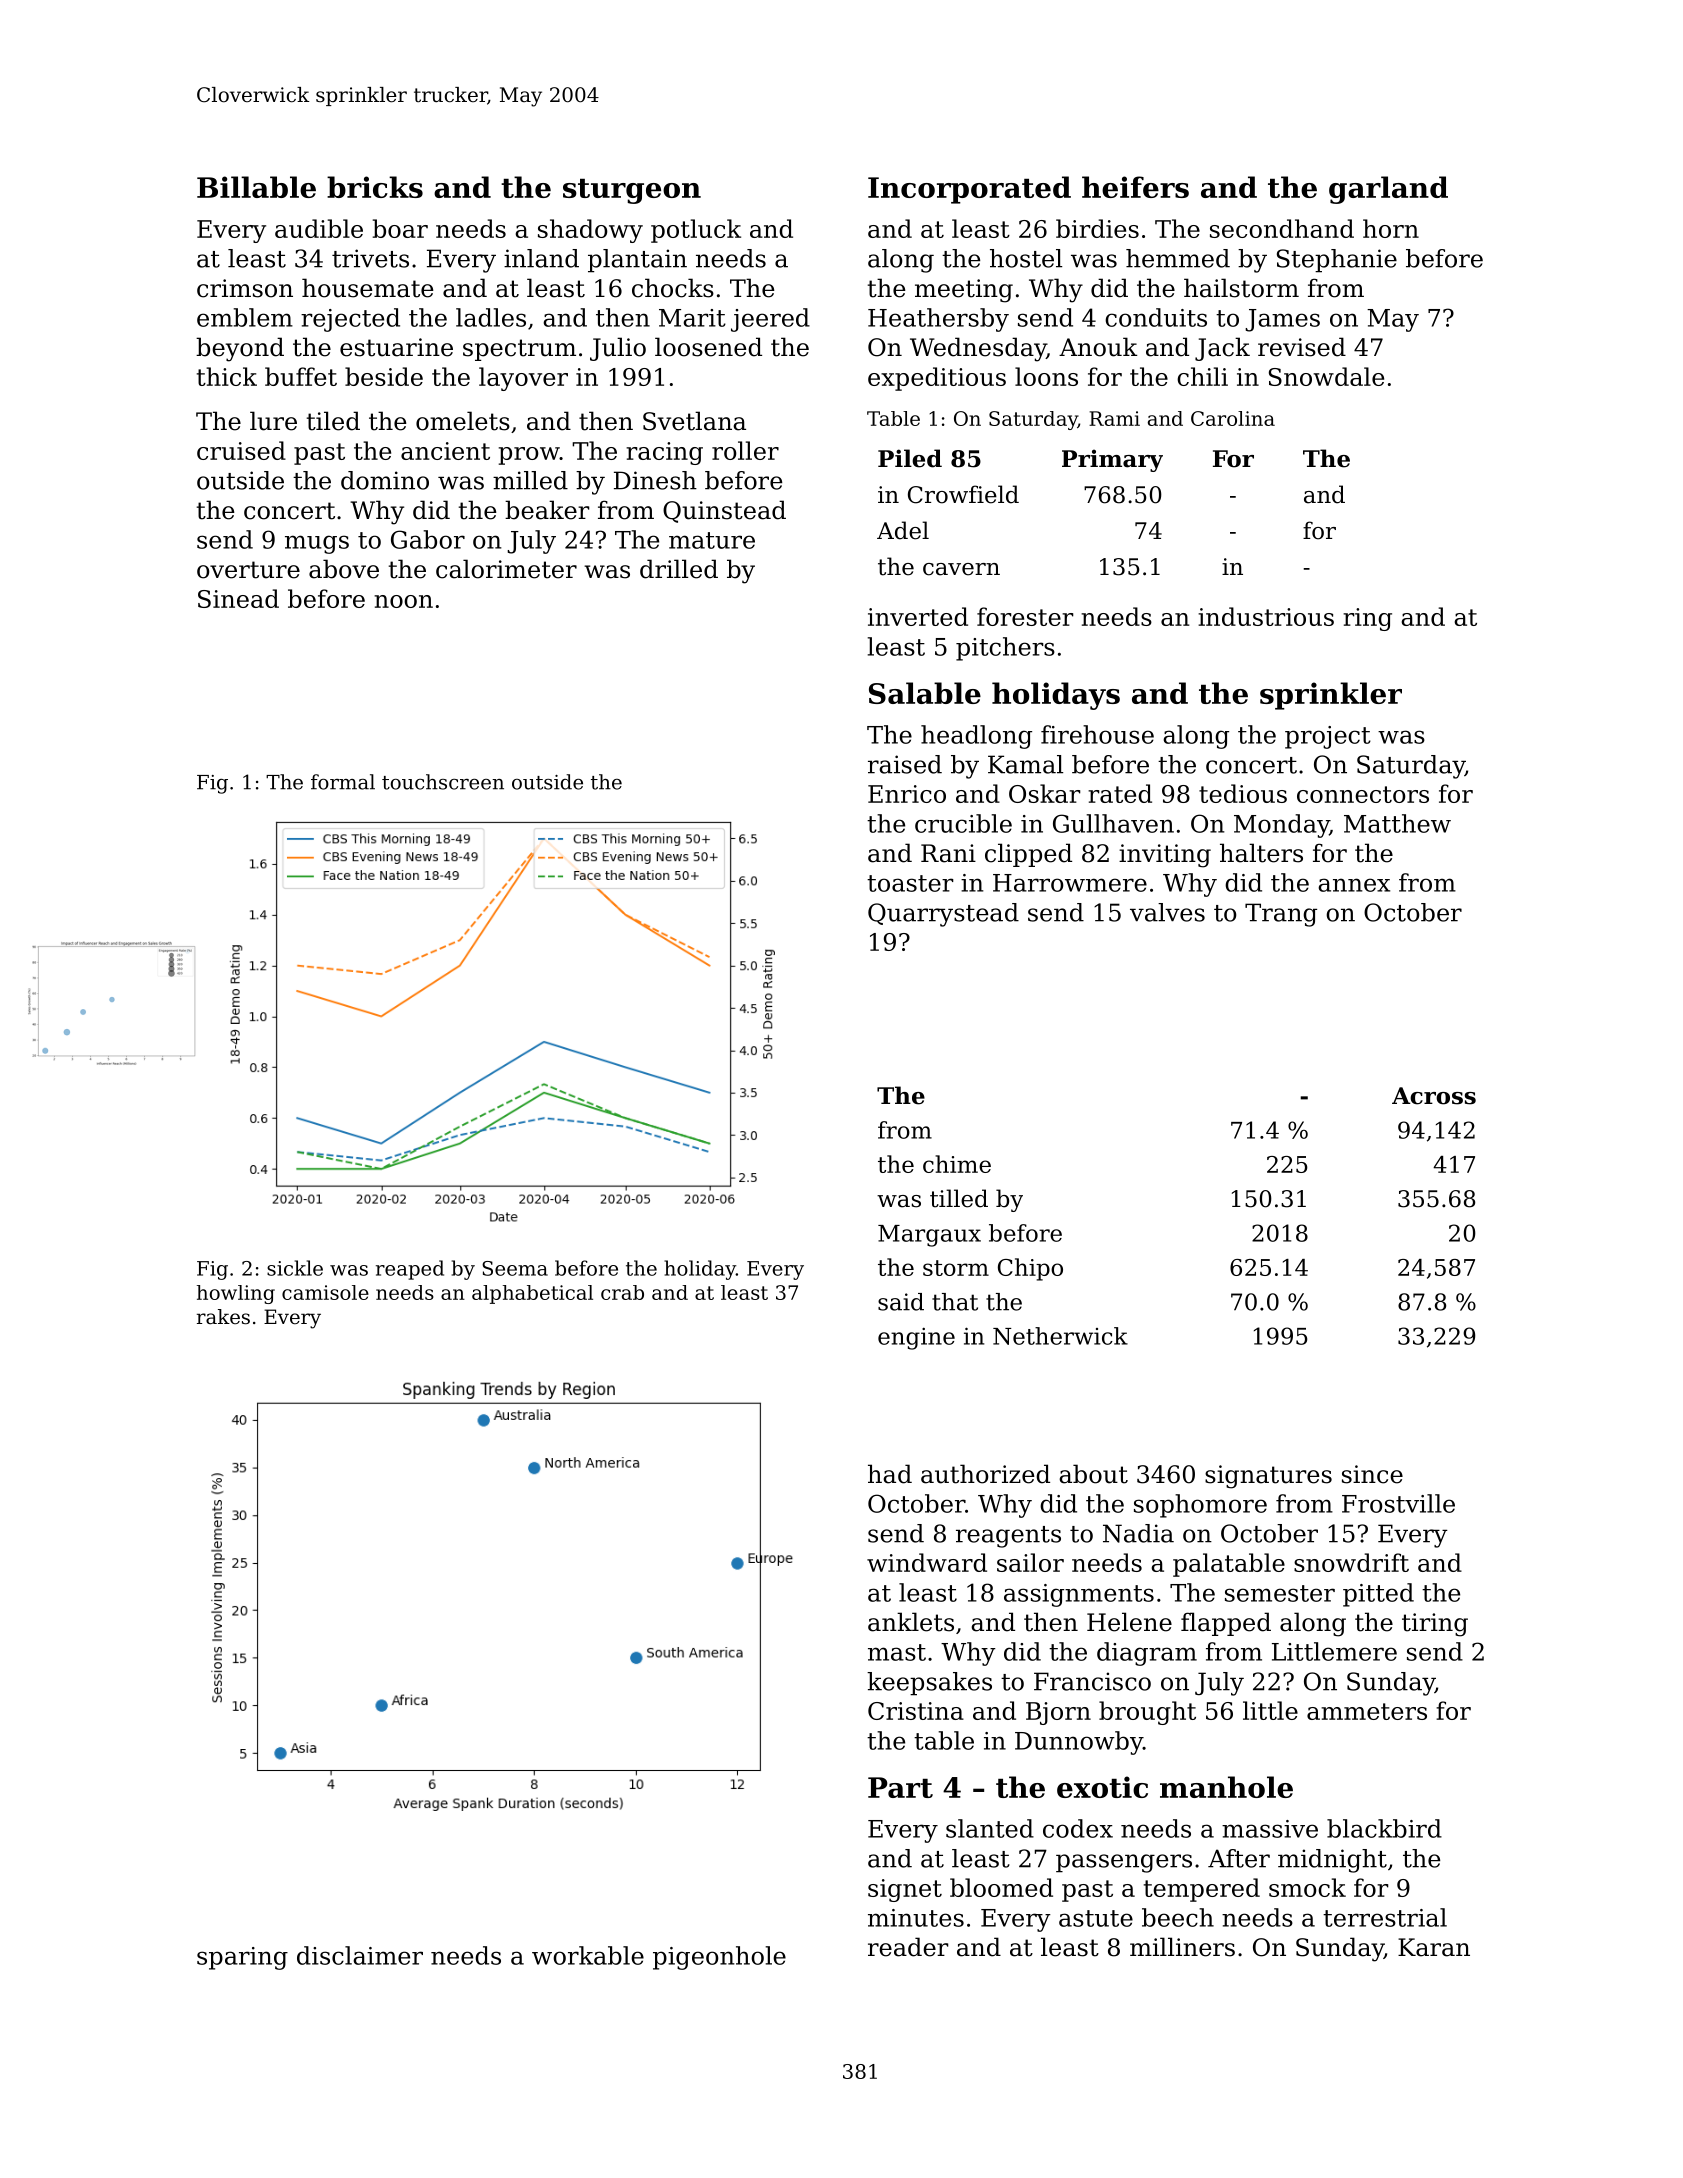 The width and height of the screenshot is (1683, 2178). Describe the element at coordinates (1266, 616) in the screenshot. I see `industrious` at that location.
